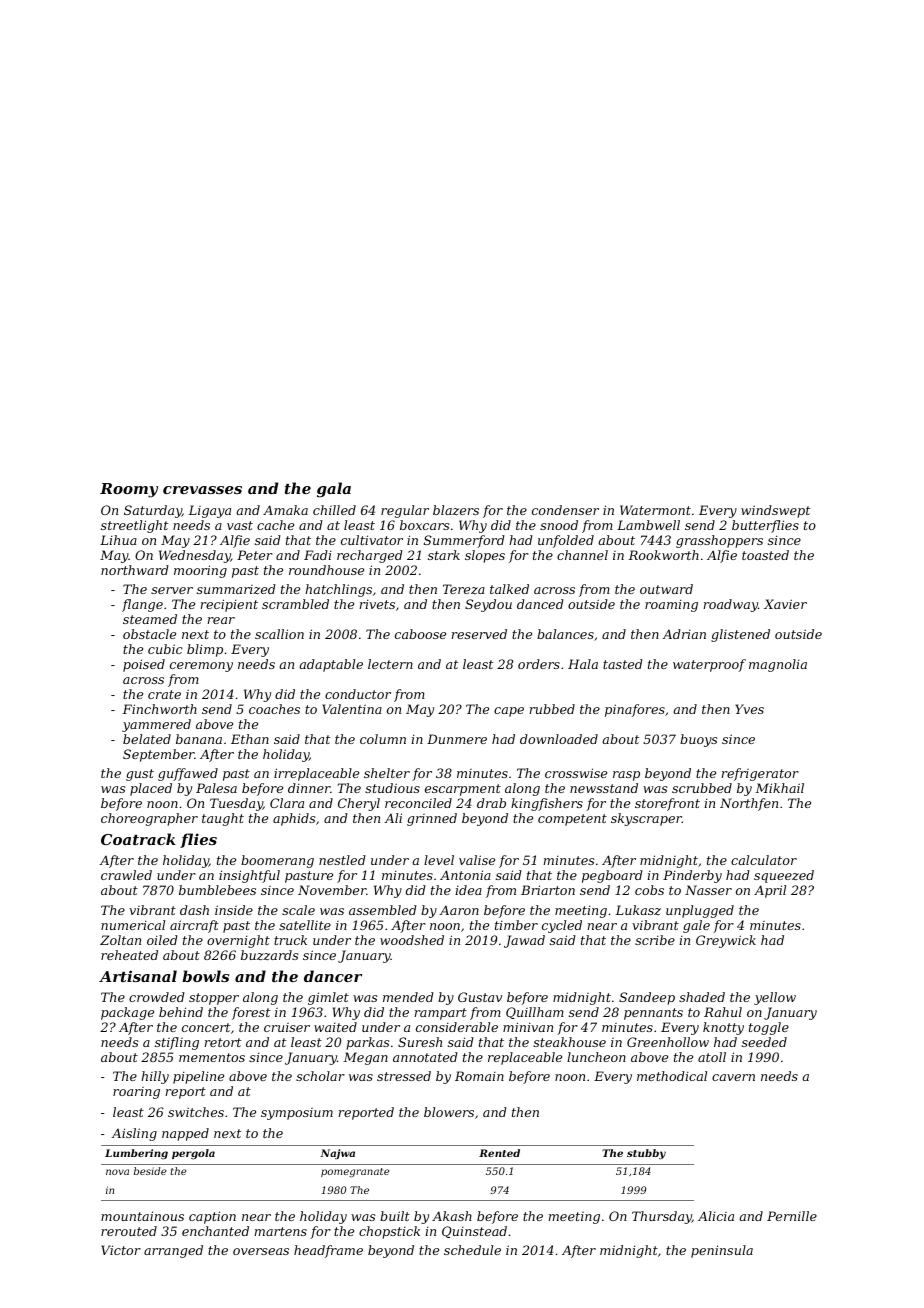 The image size is (924, 1308). What do you see at coordinates (121, 1250) in the image?
I see `Victor` at bounding box center [121, 1250].
